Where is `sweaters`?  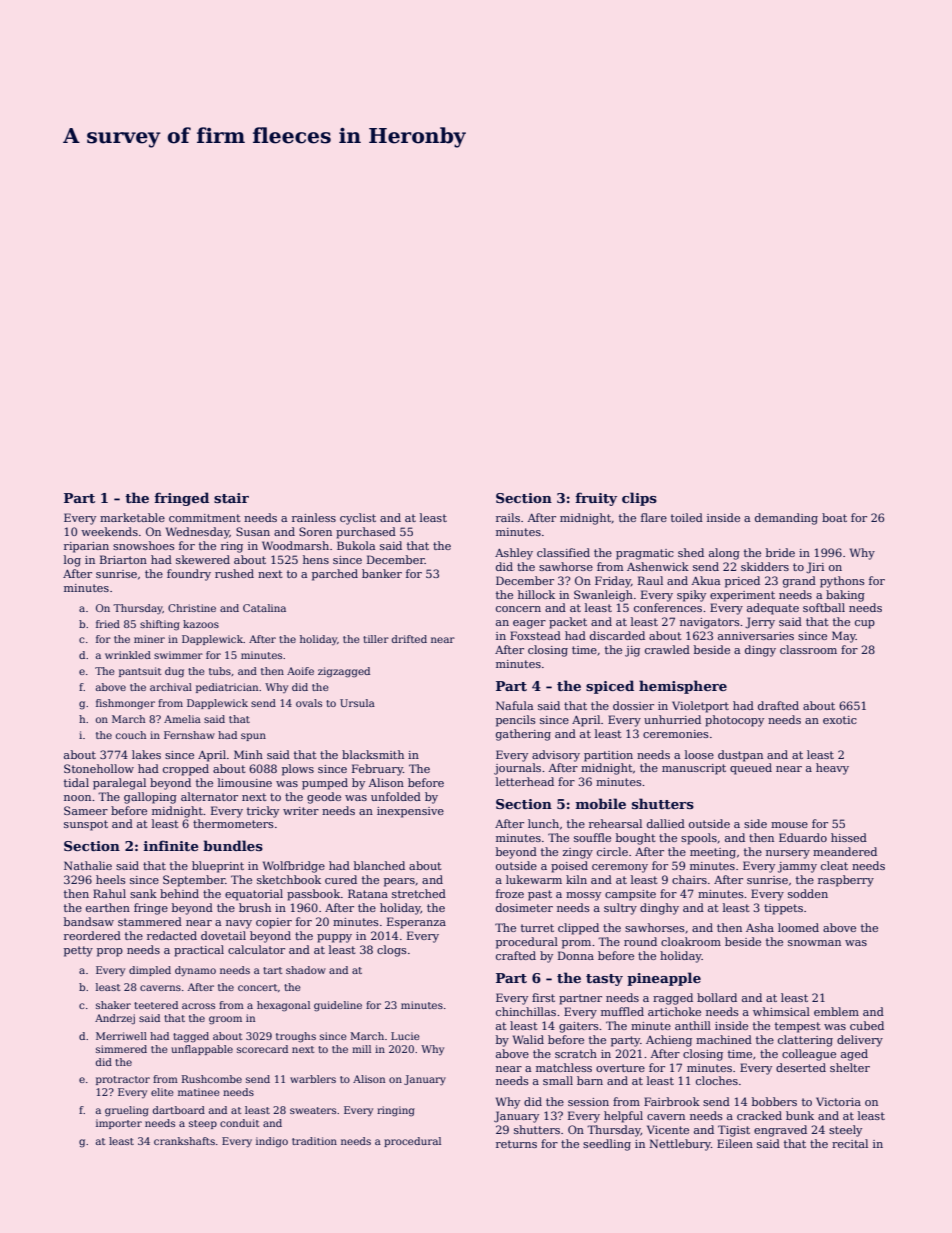 sweaters is located at coordinates (313, 1110).
